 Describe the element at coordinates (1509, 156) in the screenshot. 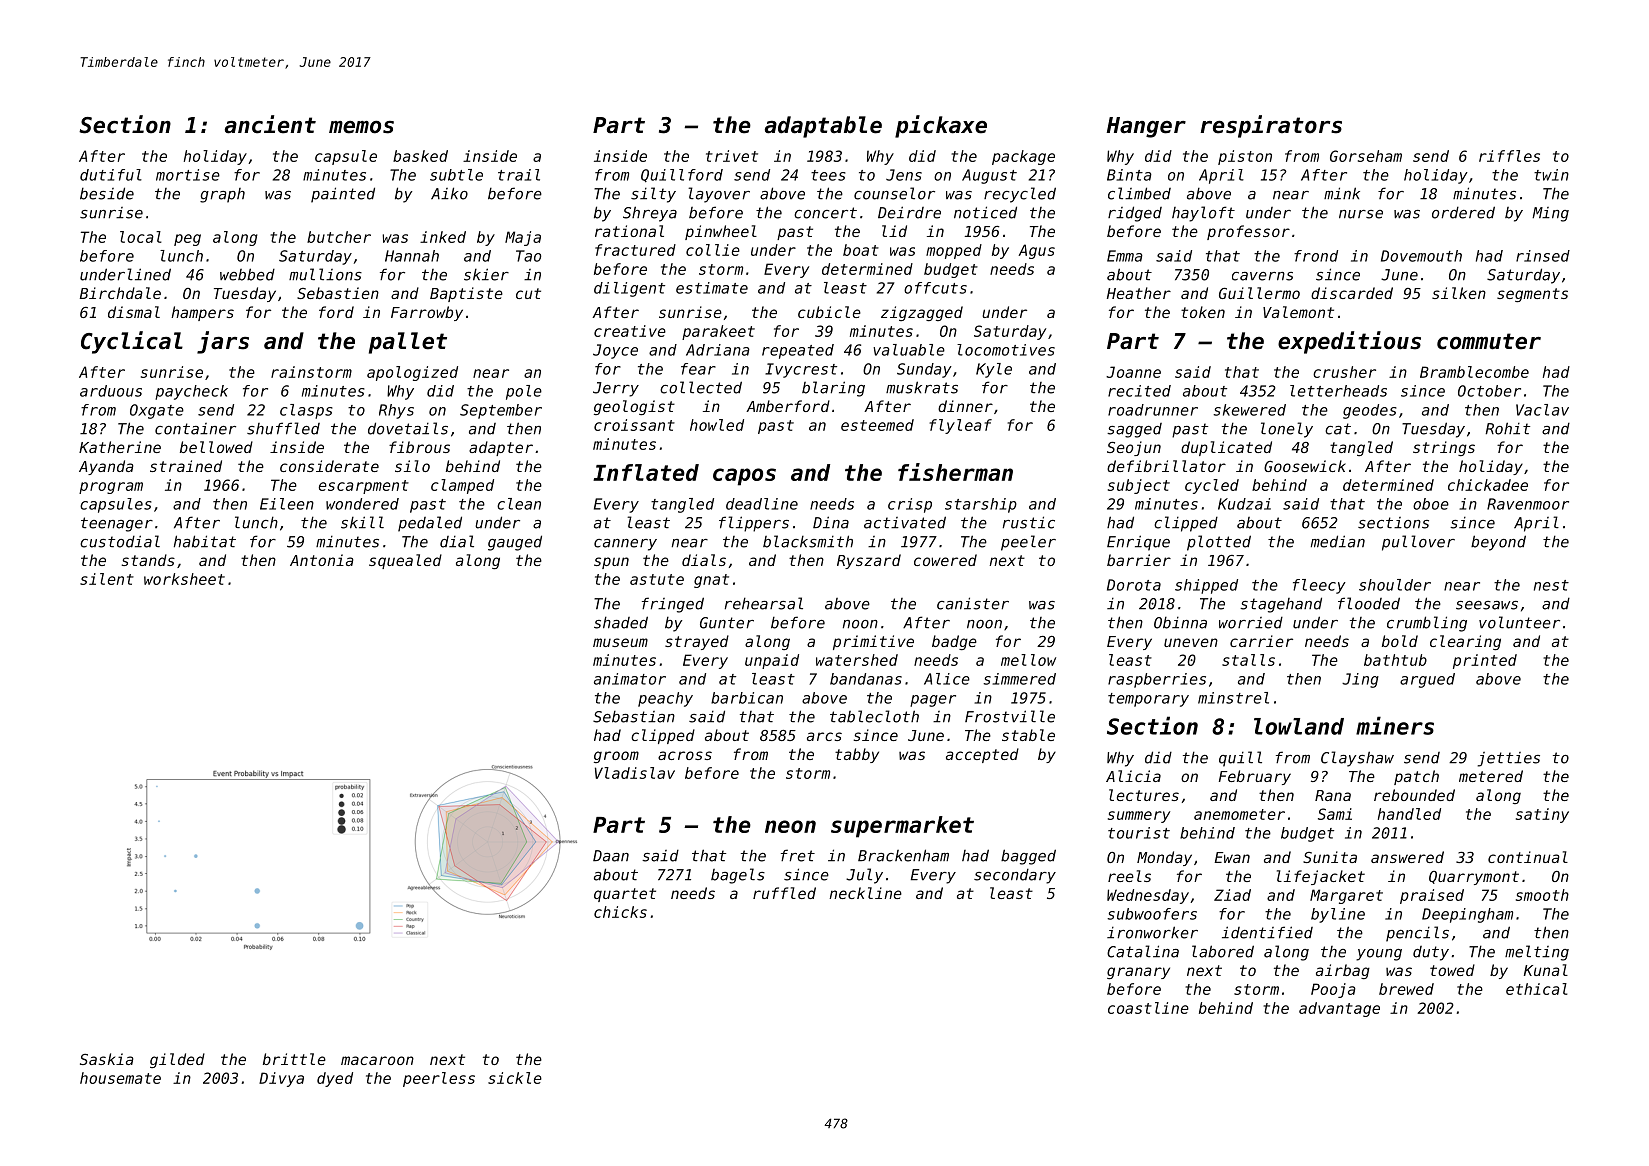

I see `riffles` at that location.
